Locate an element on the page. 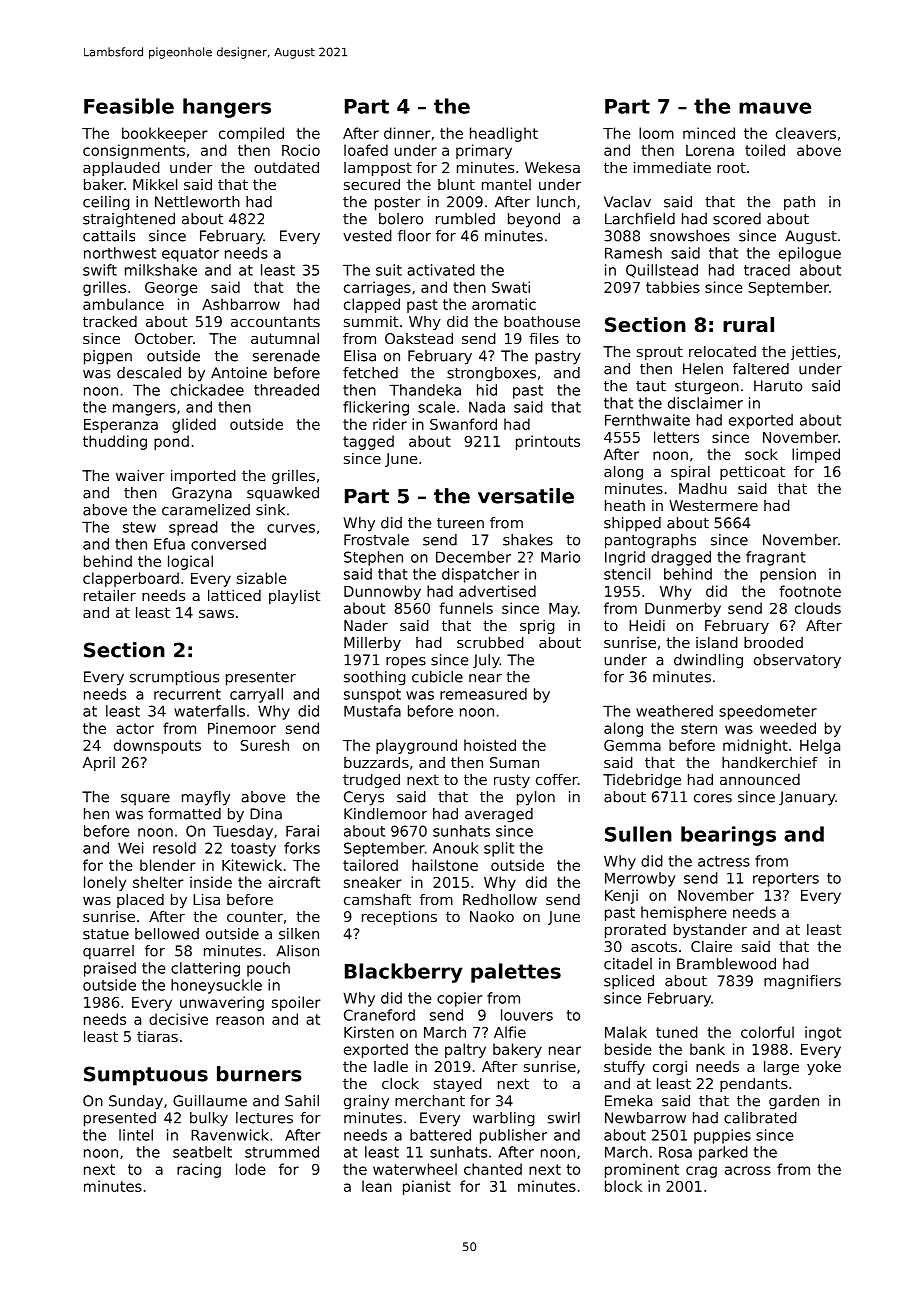 This image has height=1308, width=924. racing is located at coordinates (199, 1170).
